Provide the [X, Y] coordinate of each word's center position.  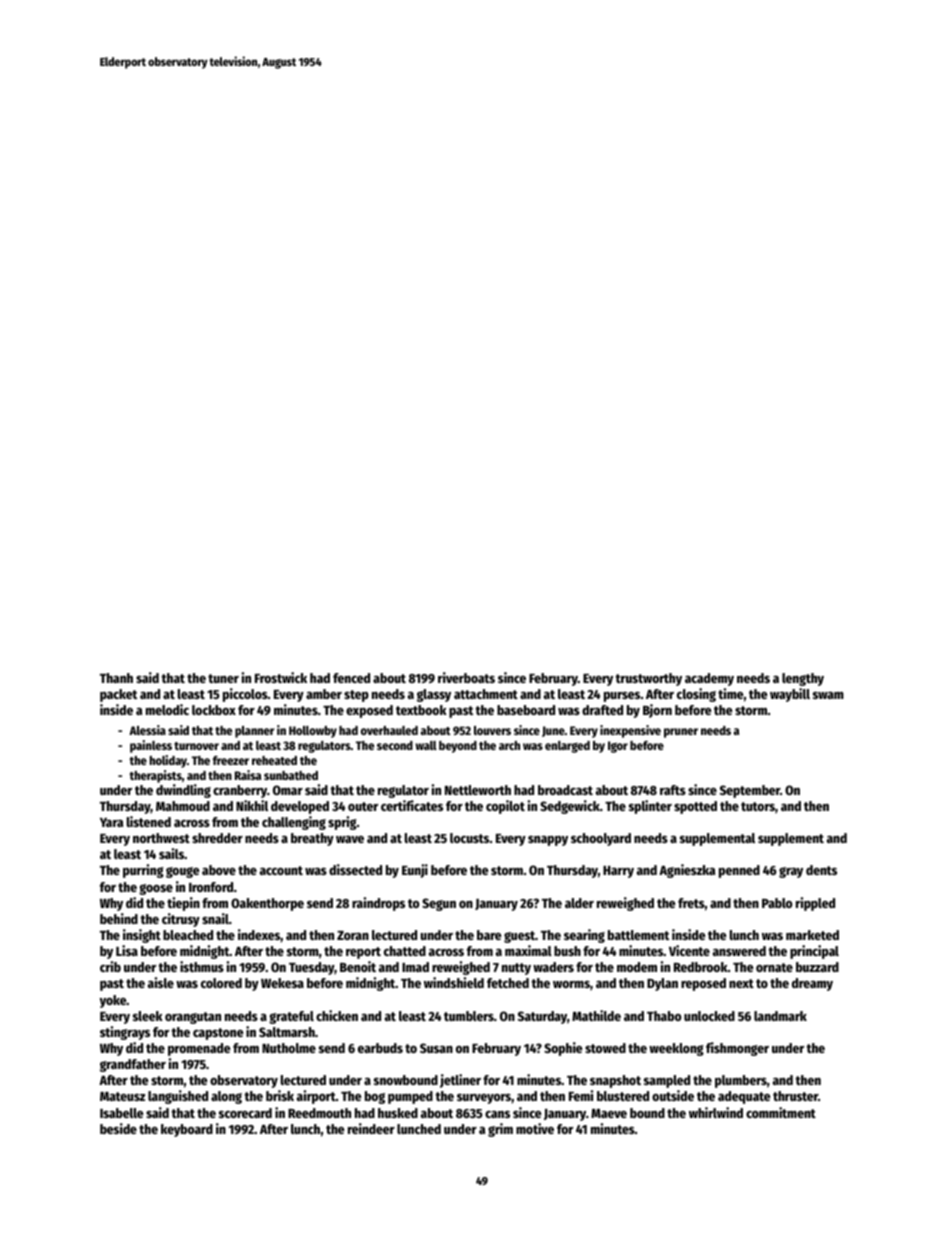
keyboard [187, 1130]
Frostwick [281, 677]
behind [119, 918]
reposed [703, 984]
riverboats [466, 677]
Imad [415, 967]
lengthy [803, 679]
